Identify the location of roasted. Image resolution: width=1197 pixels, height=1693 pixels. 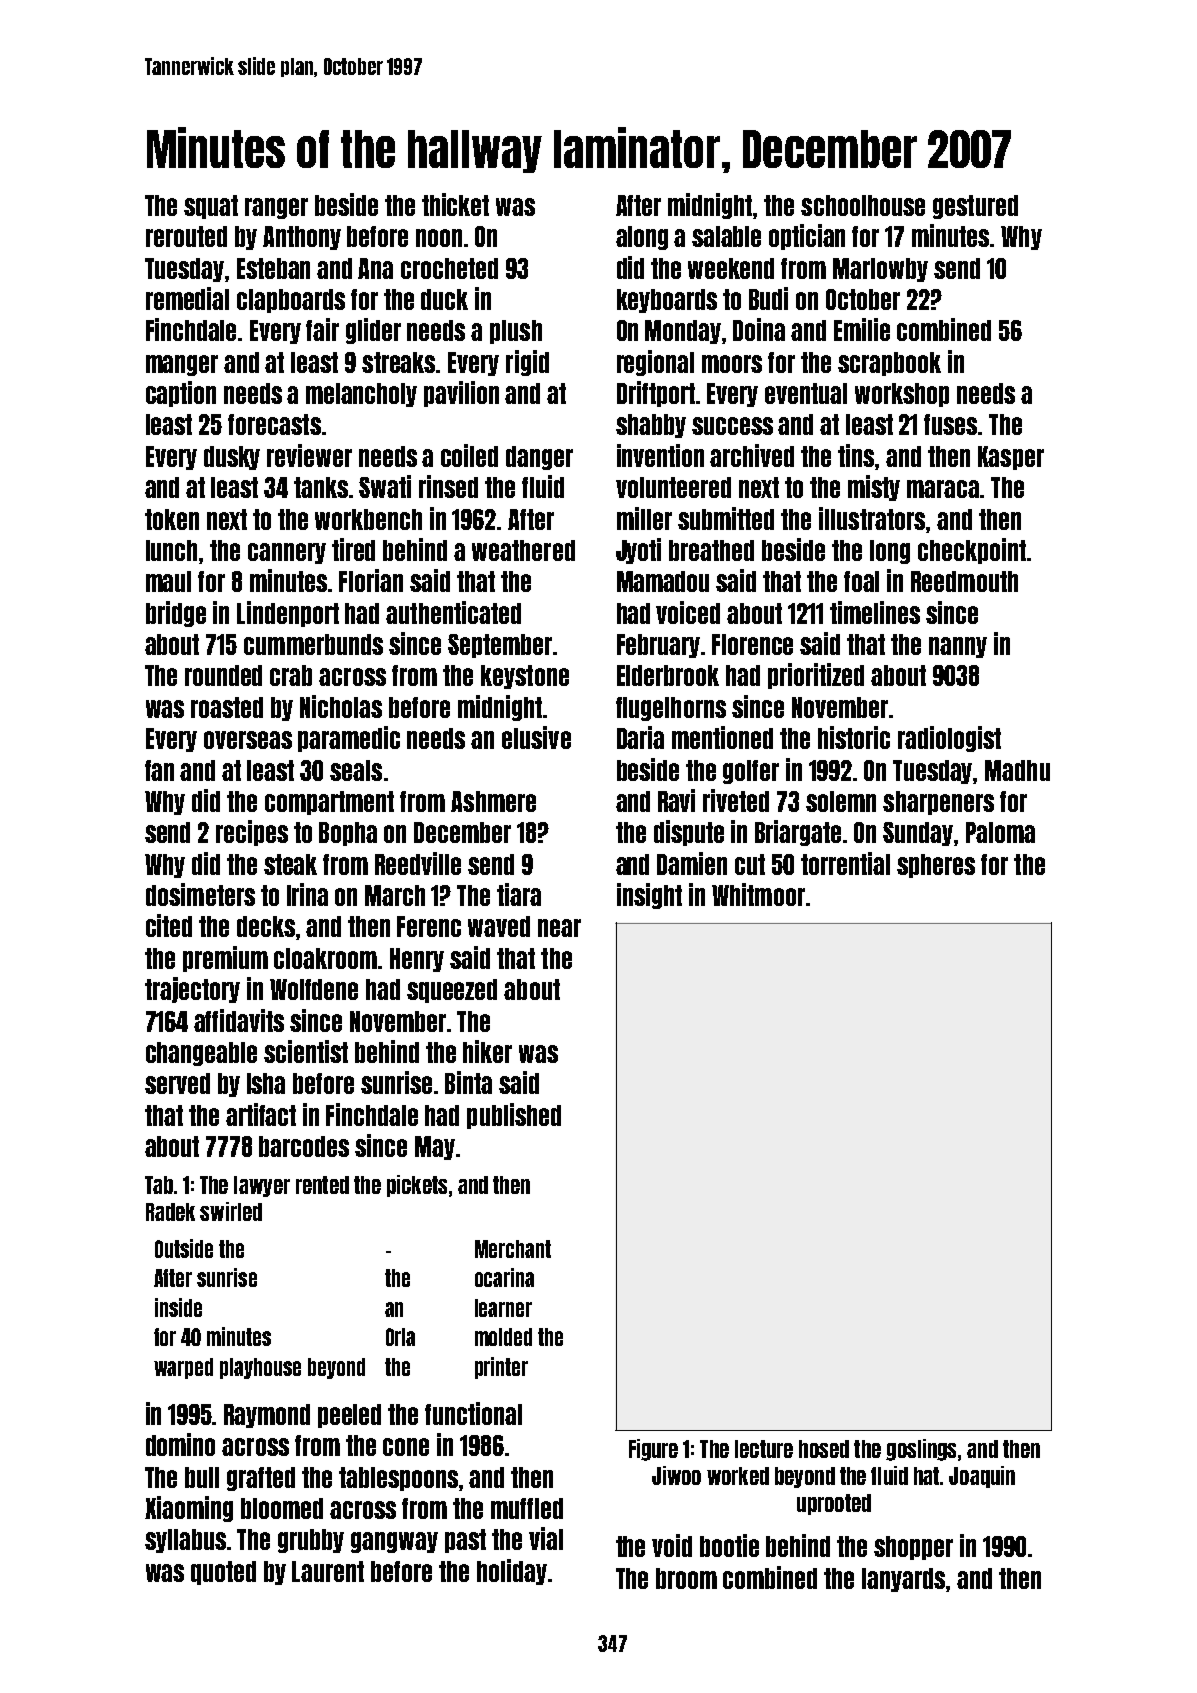
(227, 707).
